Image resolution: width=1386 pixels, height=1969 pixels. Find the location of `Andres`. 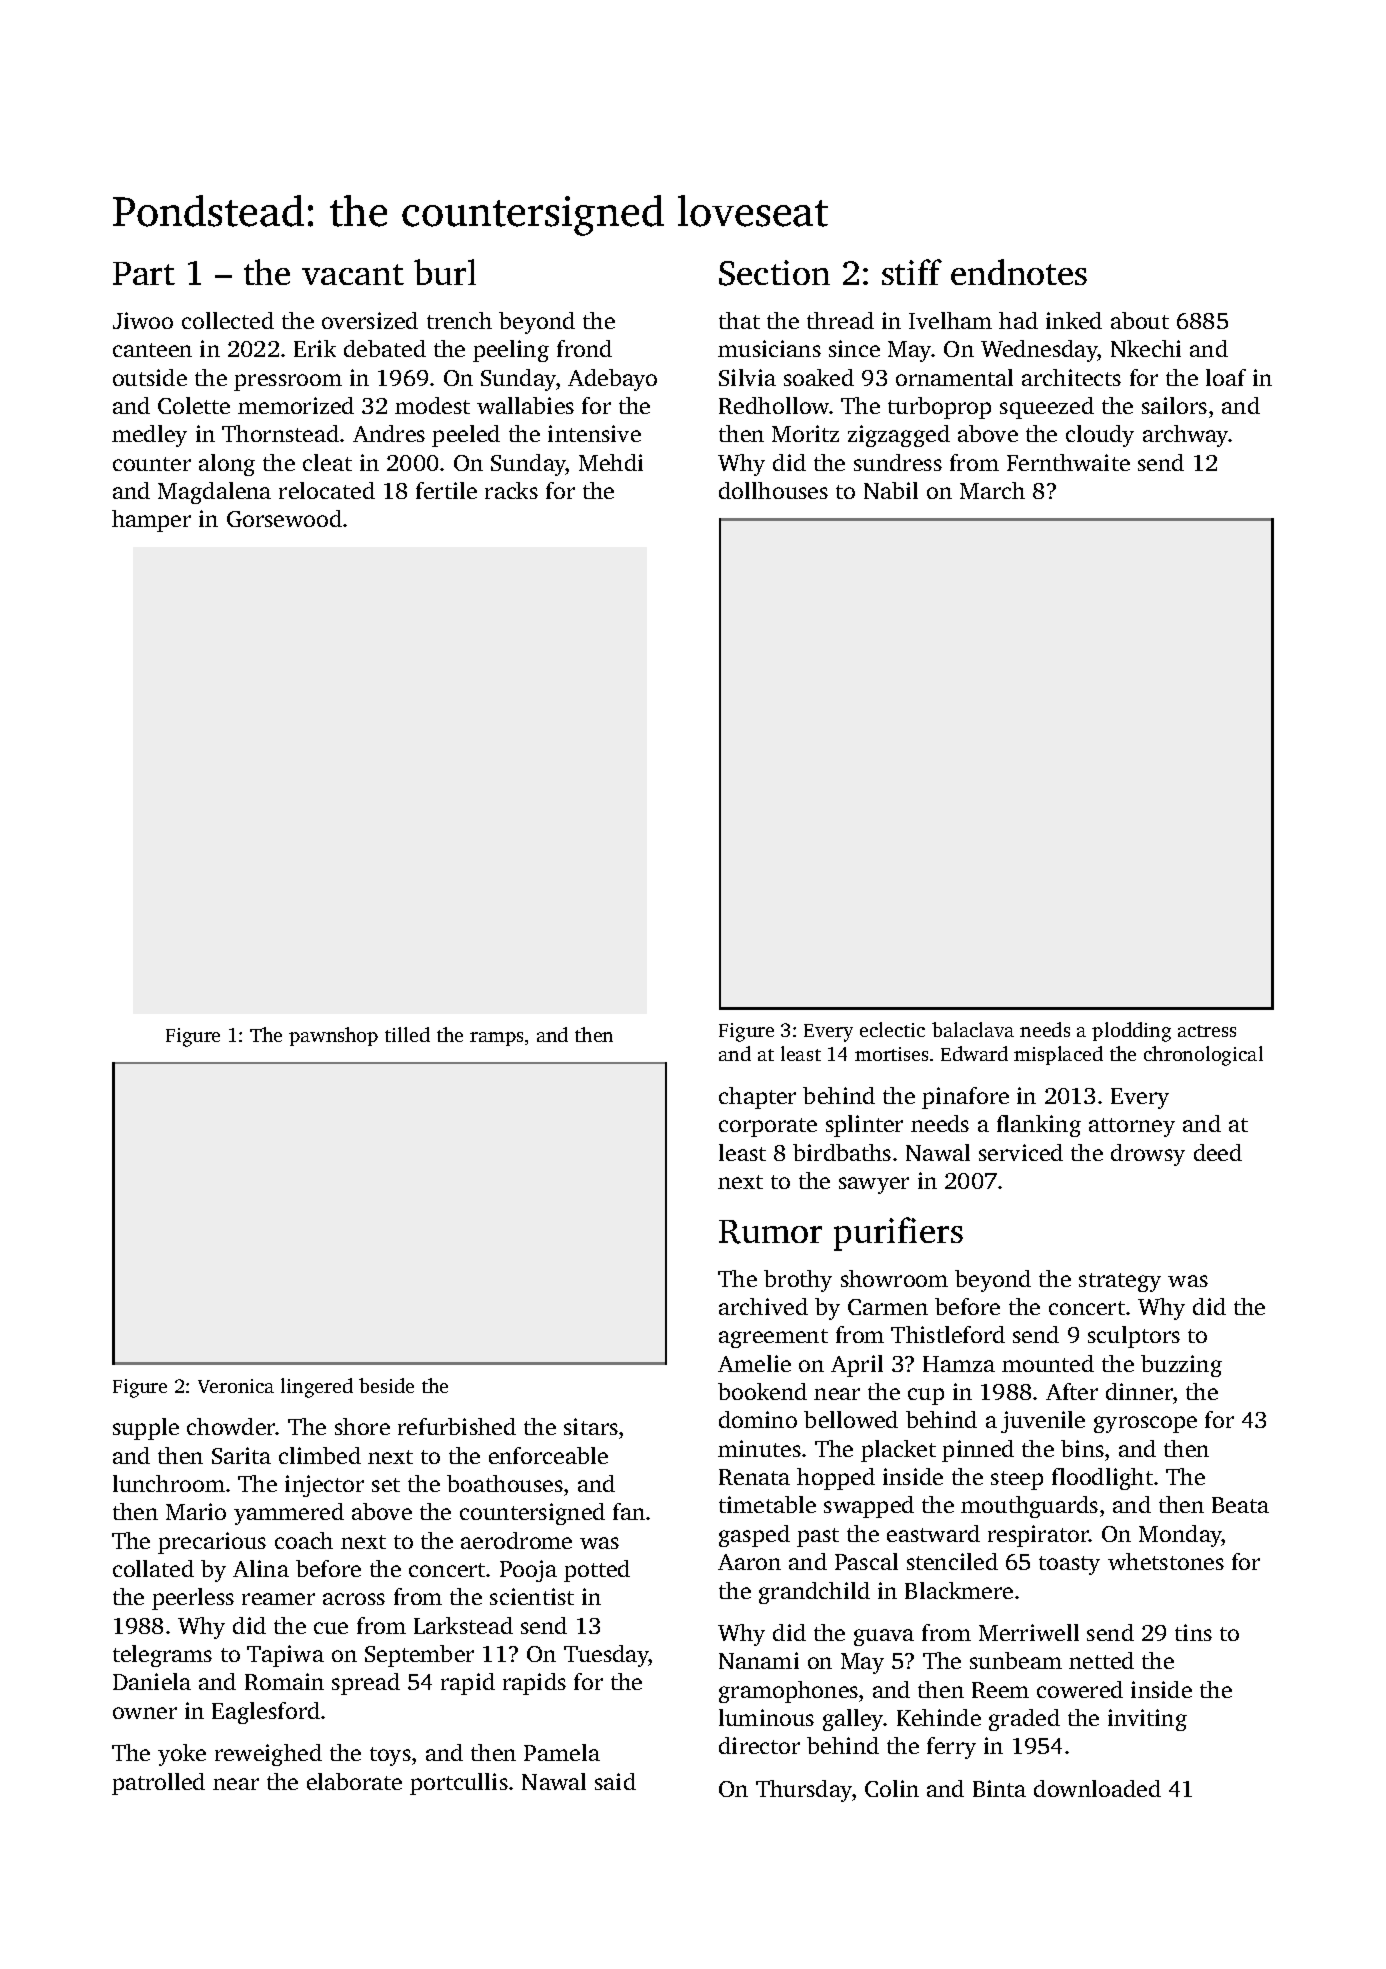

Andres is located at coordinates (389, 433).
